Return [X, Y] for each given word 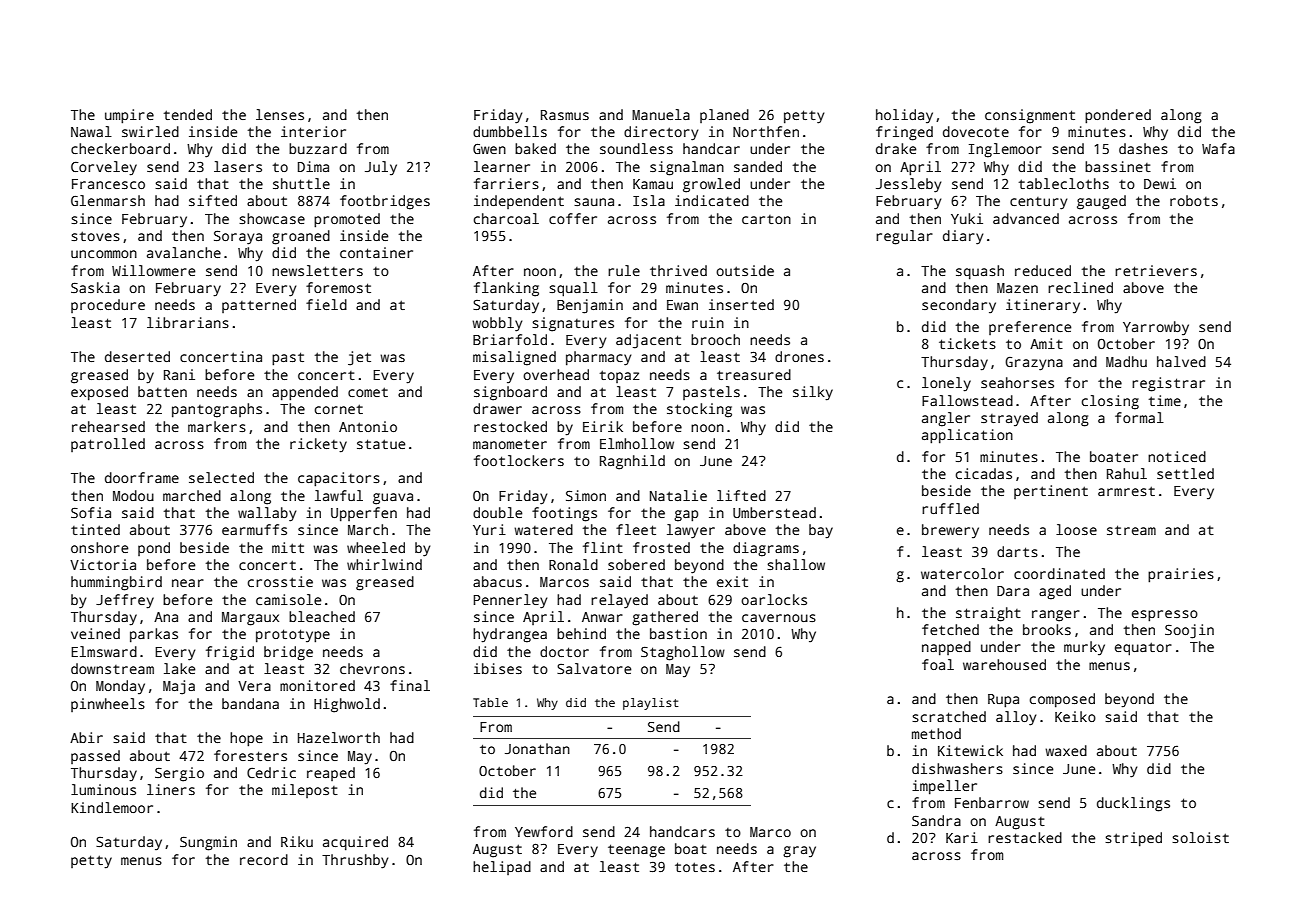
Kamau [653, 184]
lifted [741, 495]
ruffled [950, 508]
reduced [1043, 270]
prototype [293, 636]
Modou [133, 495]
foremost [338, 287]
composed [1062, 700]
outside [745, 270]
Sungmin [208, 843]
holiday [904, 116]
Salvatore [594, 668]
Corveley [104, 168]
